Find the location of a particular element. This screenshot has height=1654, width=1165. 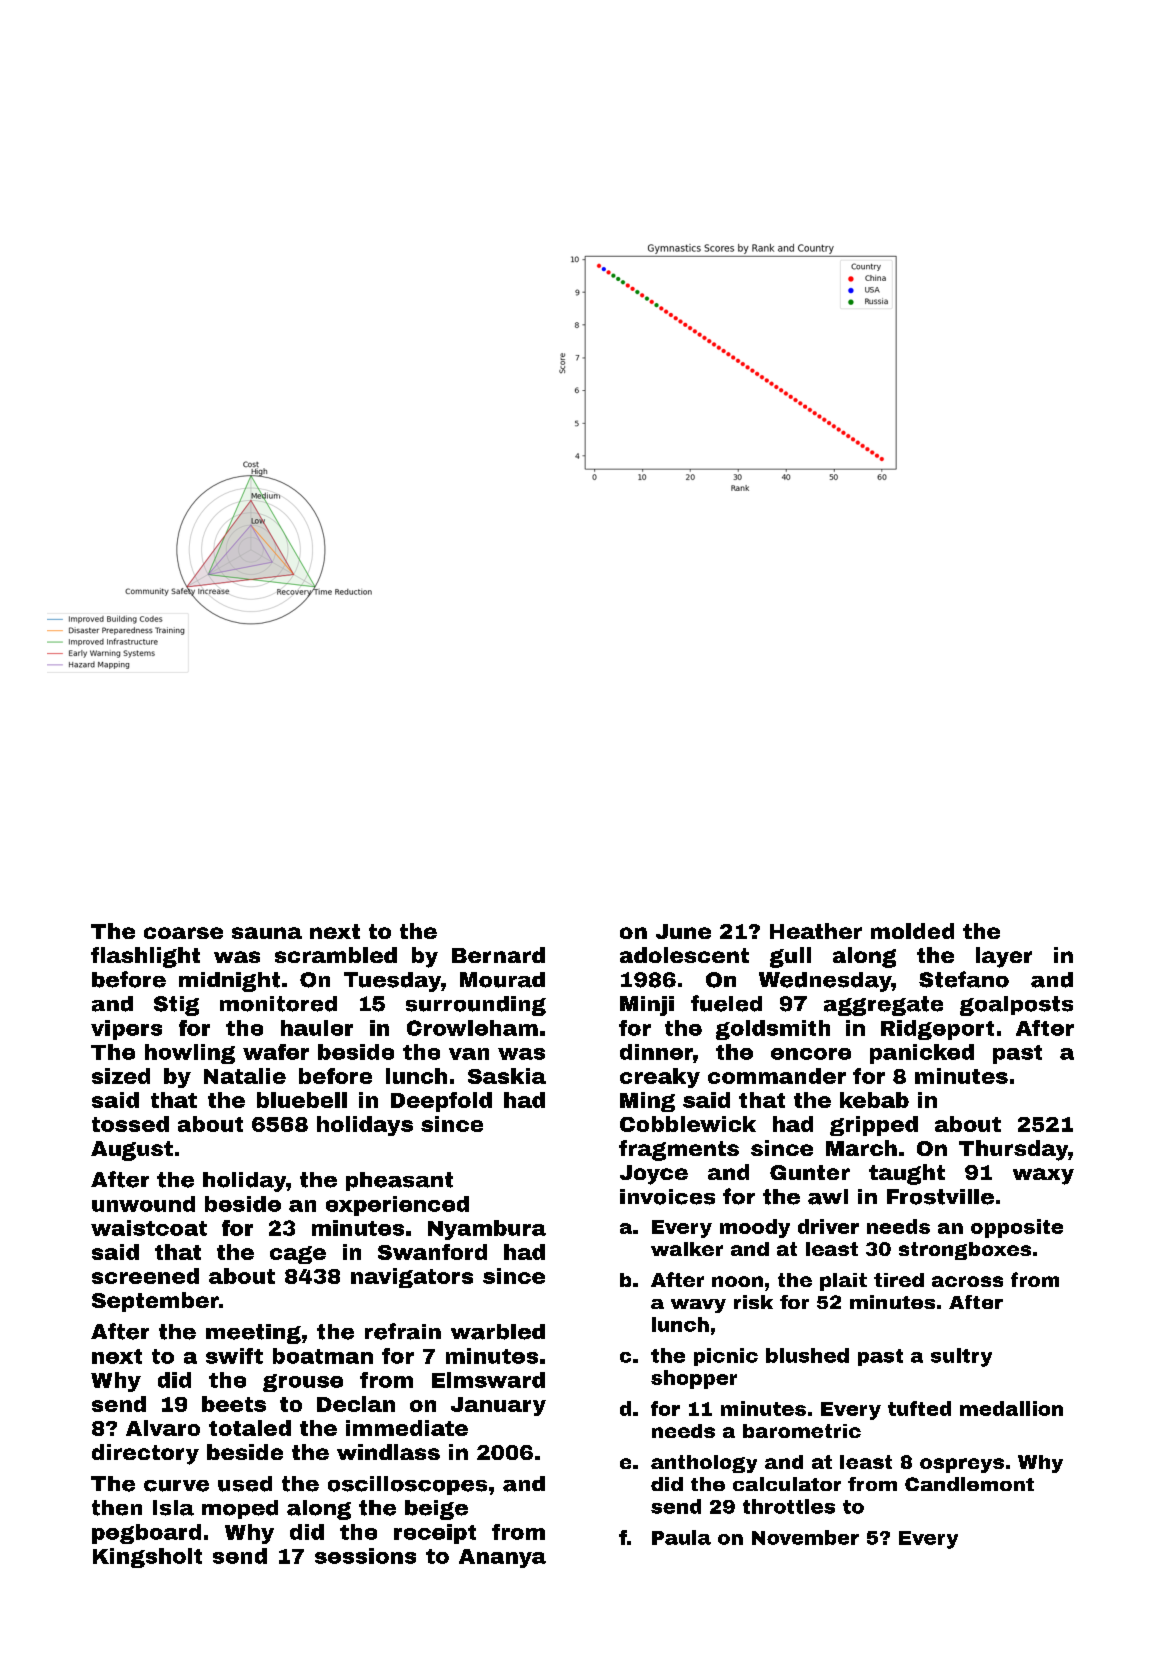

adolescent is located at coordinates (684, 955).
